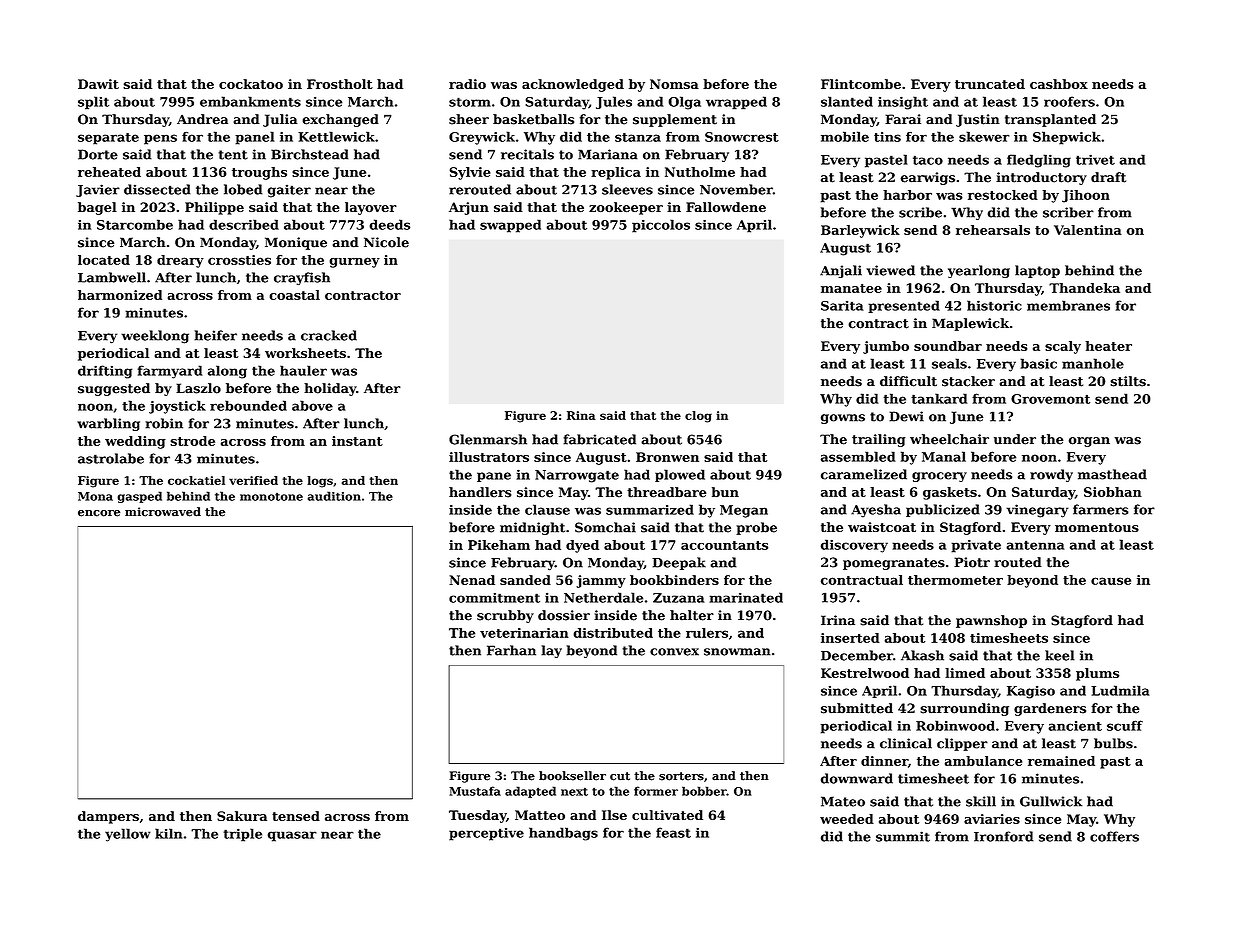  What do you see at coordinates (1051, 801) in the screenshot?
I see `Gullwick` at bounding box center [1051, 801].
